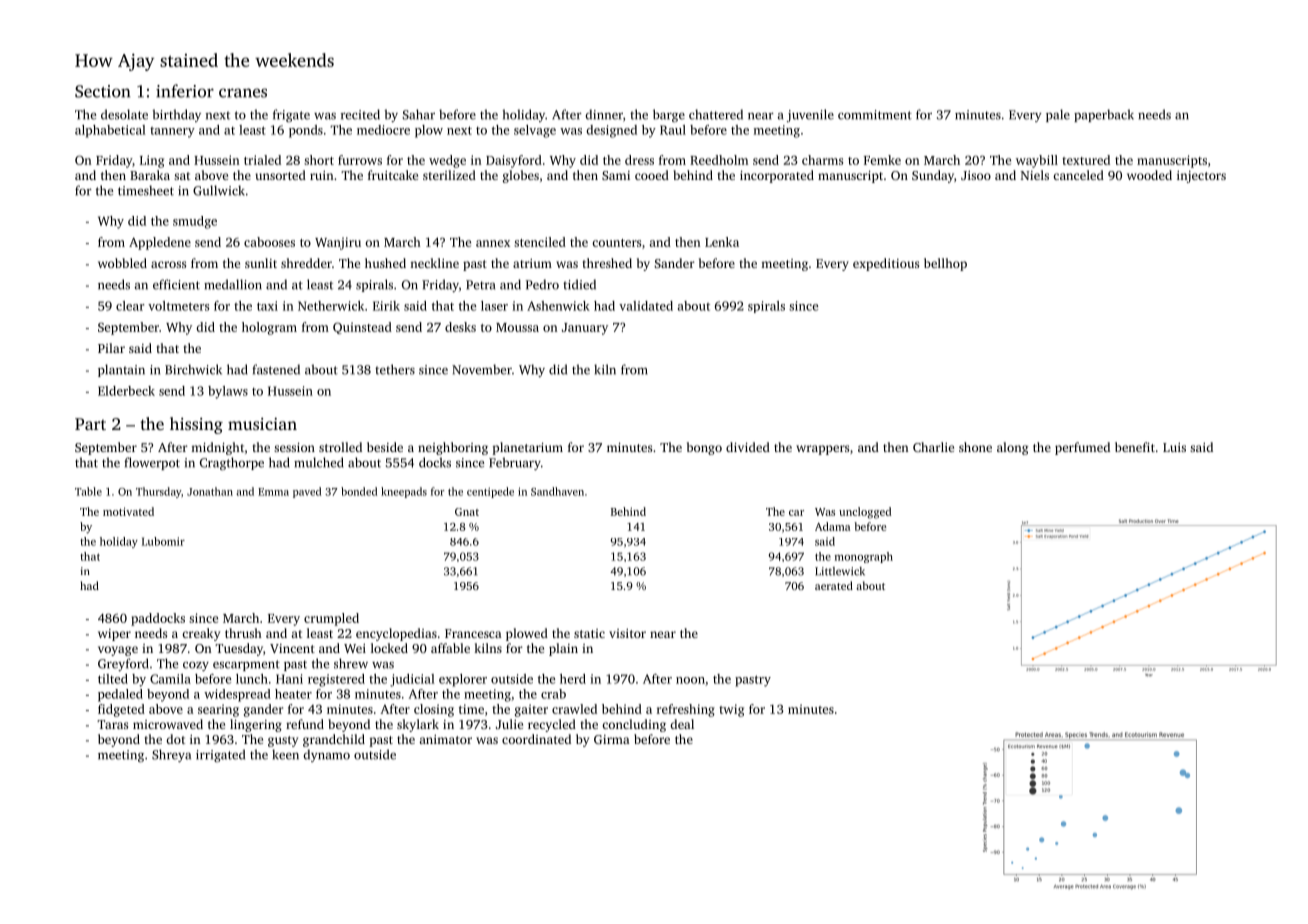 The width and height of the screenshot is (1308, 924). I want to click on dynamo, so click(326, 755).
